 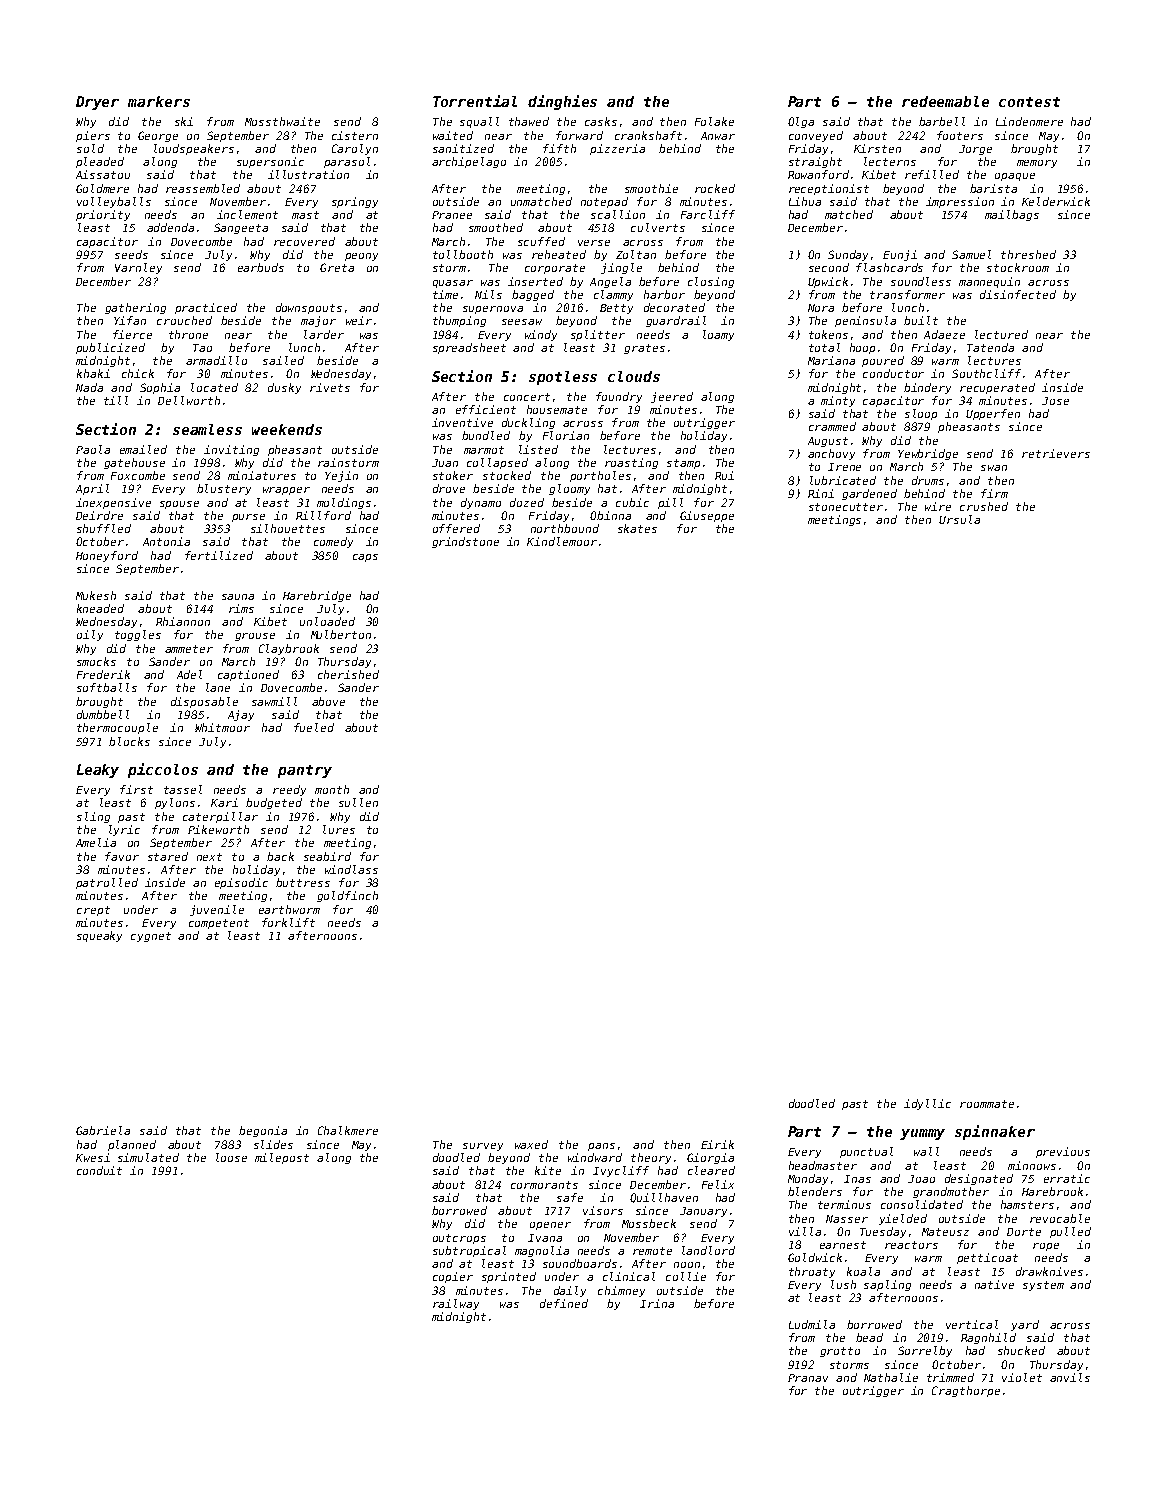 What do you see at coordinates (358, 802) in the image?
I see `sullen` at bounding box center [358, 802].
